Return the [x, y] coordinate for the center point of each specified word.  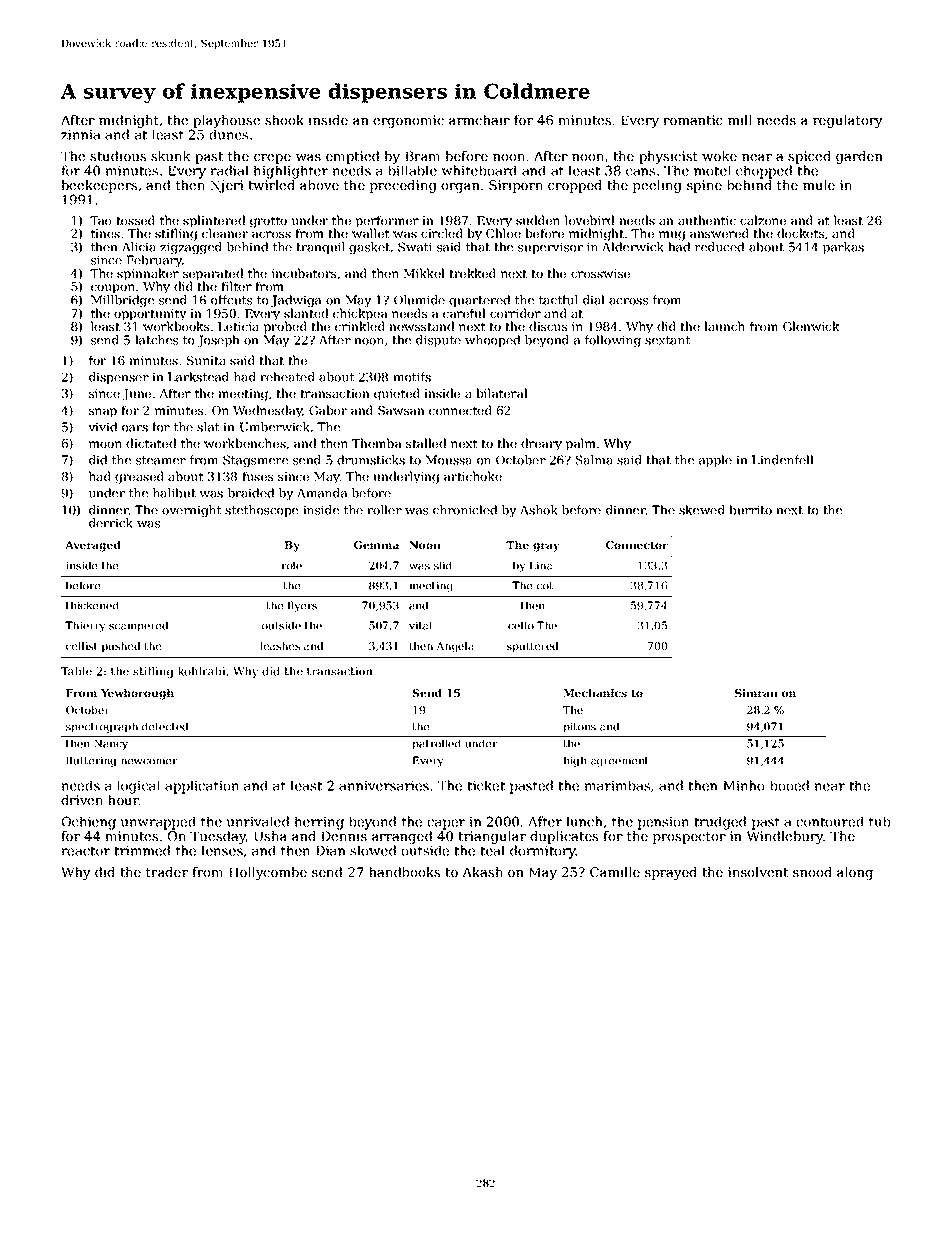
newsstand [421, 326]
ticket [486, 785]
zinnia [80, 135]
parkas [843, 248]
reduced [719, 247]
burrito [750, 510]
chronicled [465, 510]
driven [82, 800]
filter [236, 286]
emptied [352, 157]
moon [105, 444]
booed [789, 785]
